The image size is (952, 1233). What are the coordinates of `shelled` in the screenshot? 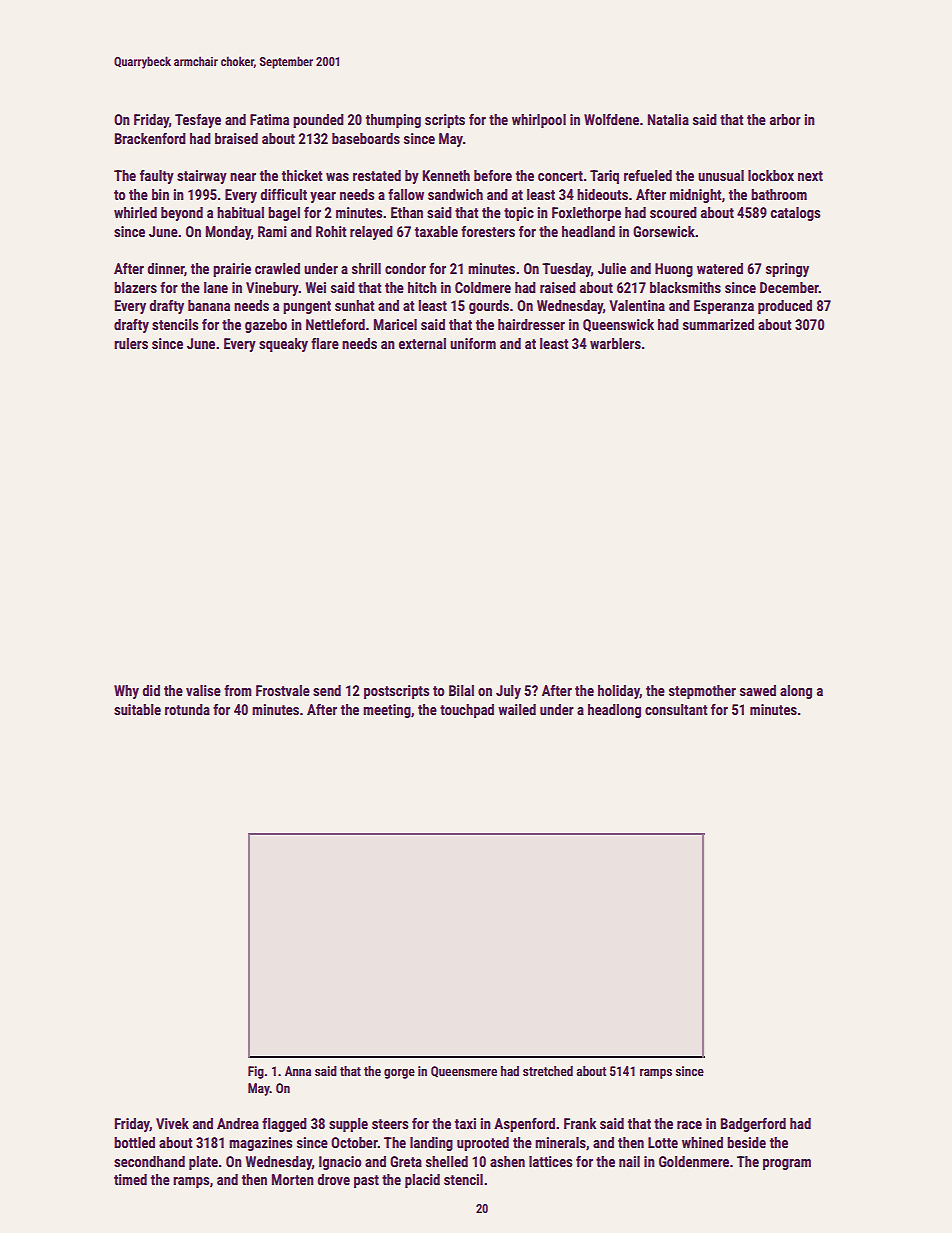 It's located at (447, 1161).
